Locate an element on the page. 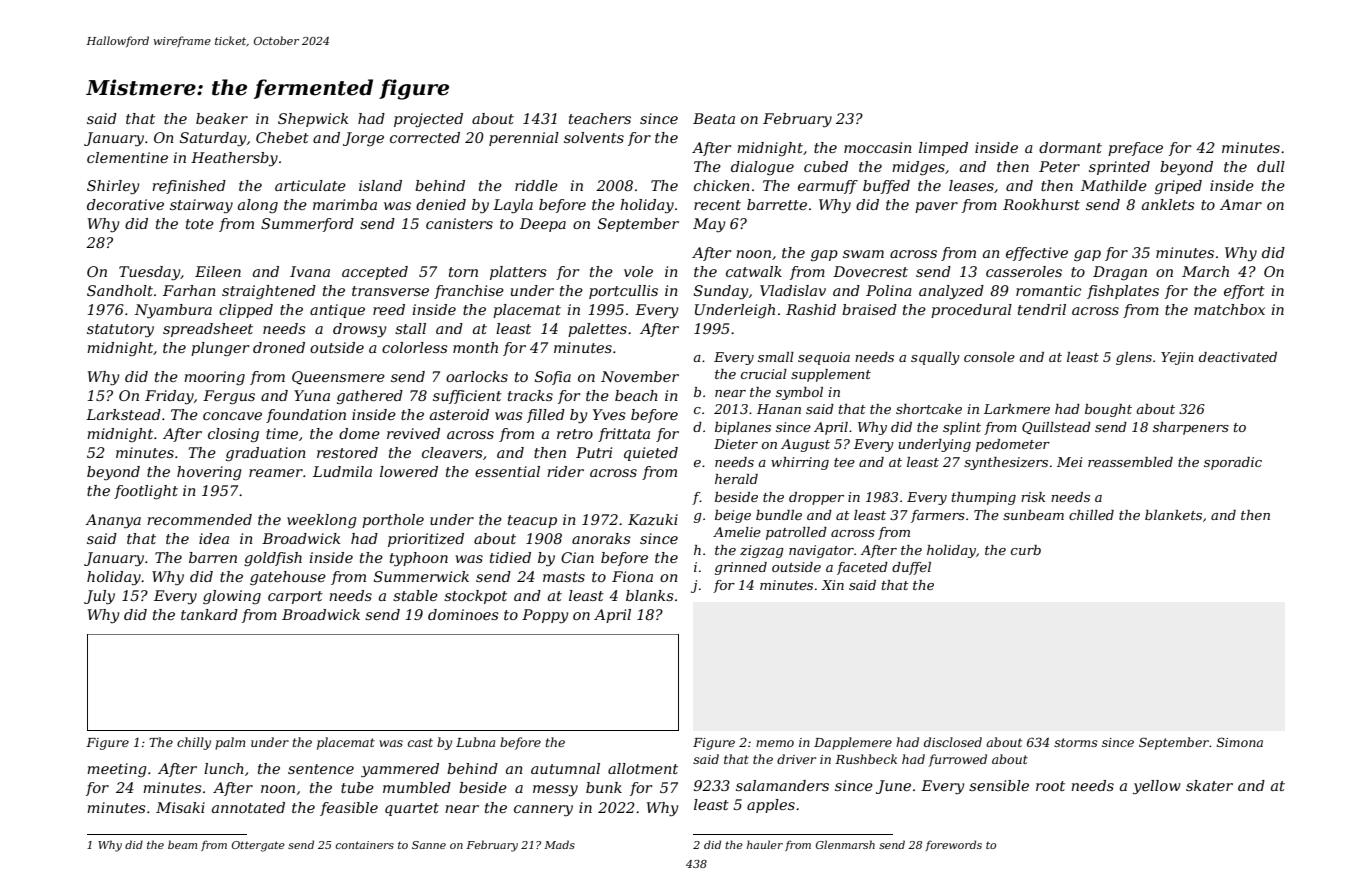 Image resolution: width=1372 pixels, height=887 pixels. containers is located at coordinates (365, 845).
